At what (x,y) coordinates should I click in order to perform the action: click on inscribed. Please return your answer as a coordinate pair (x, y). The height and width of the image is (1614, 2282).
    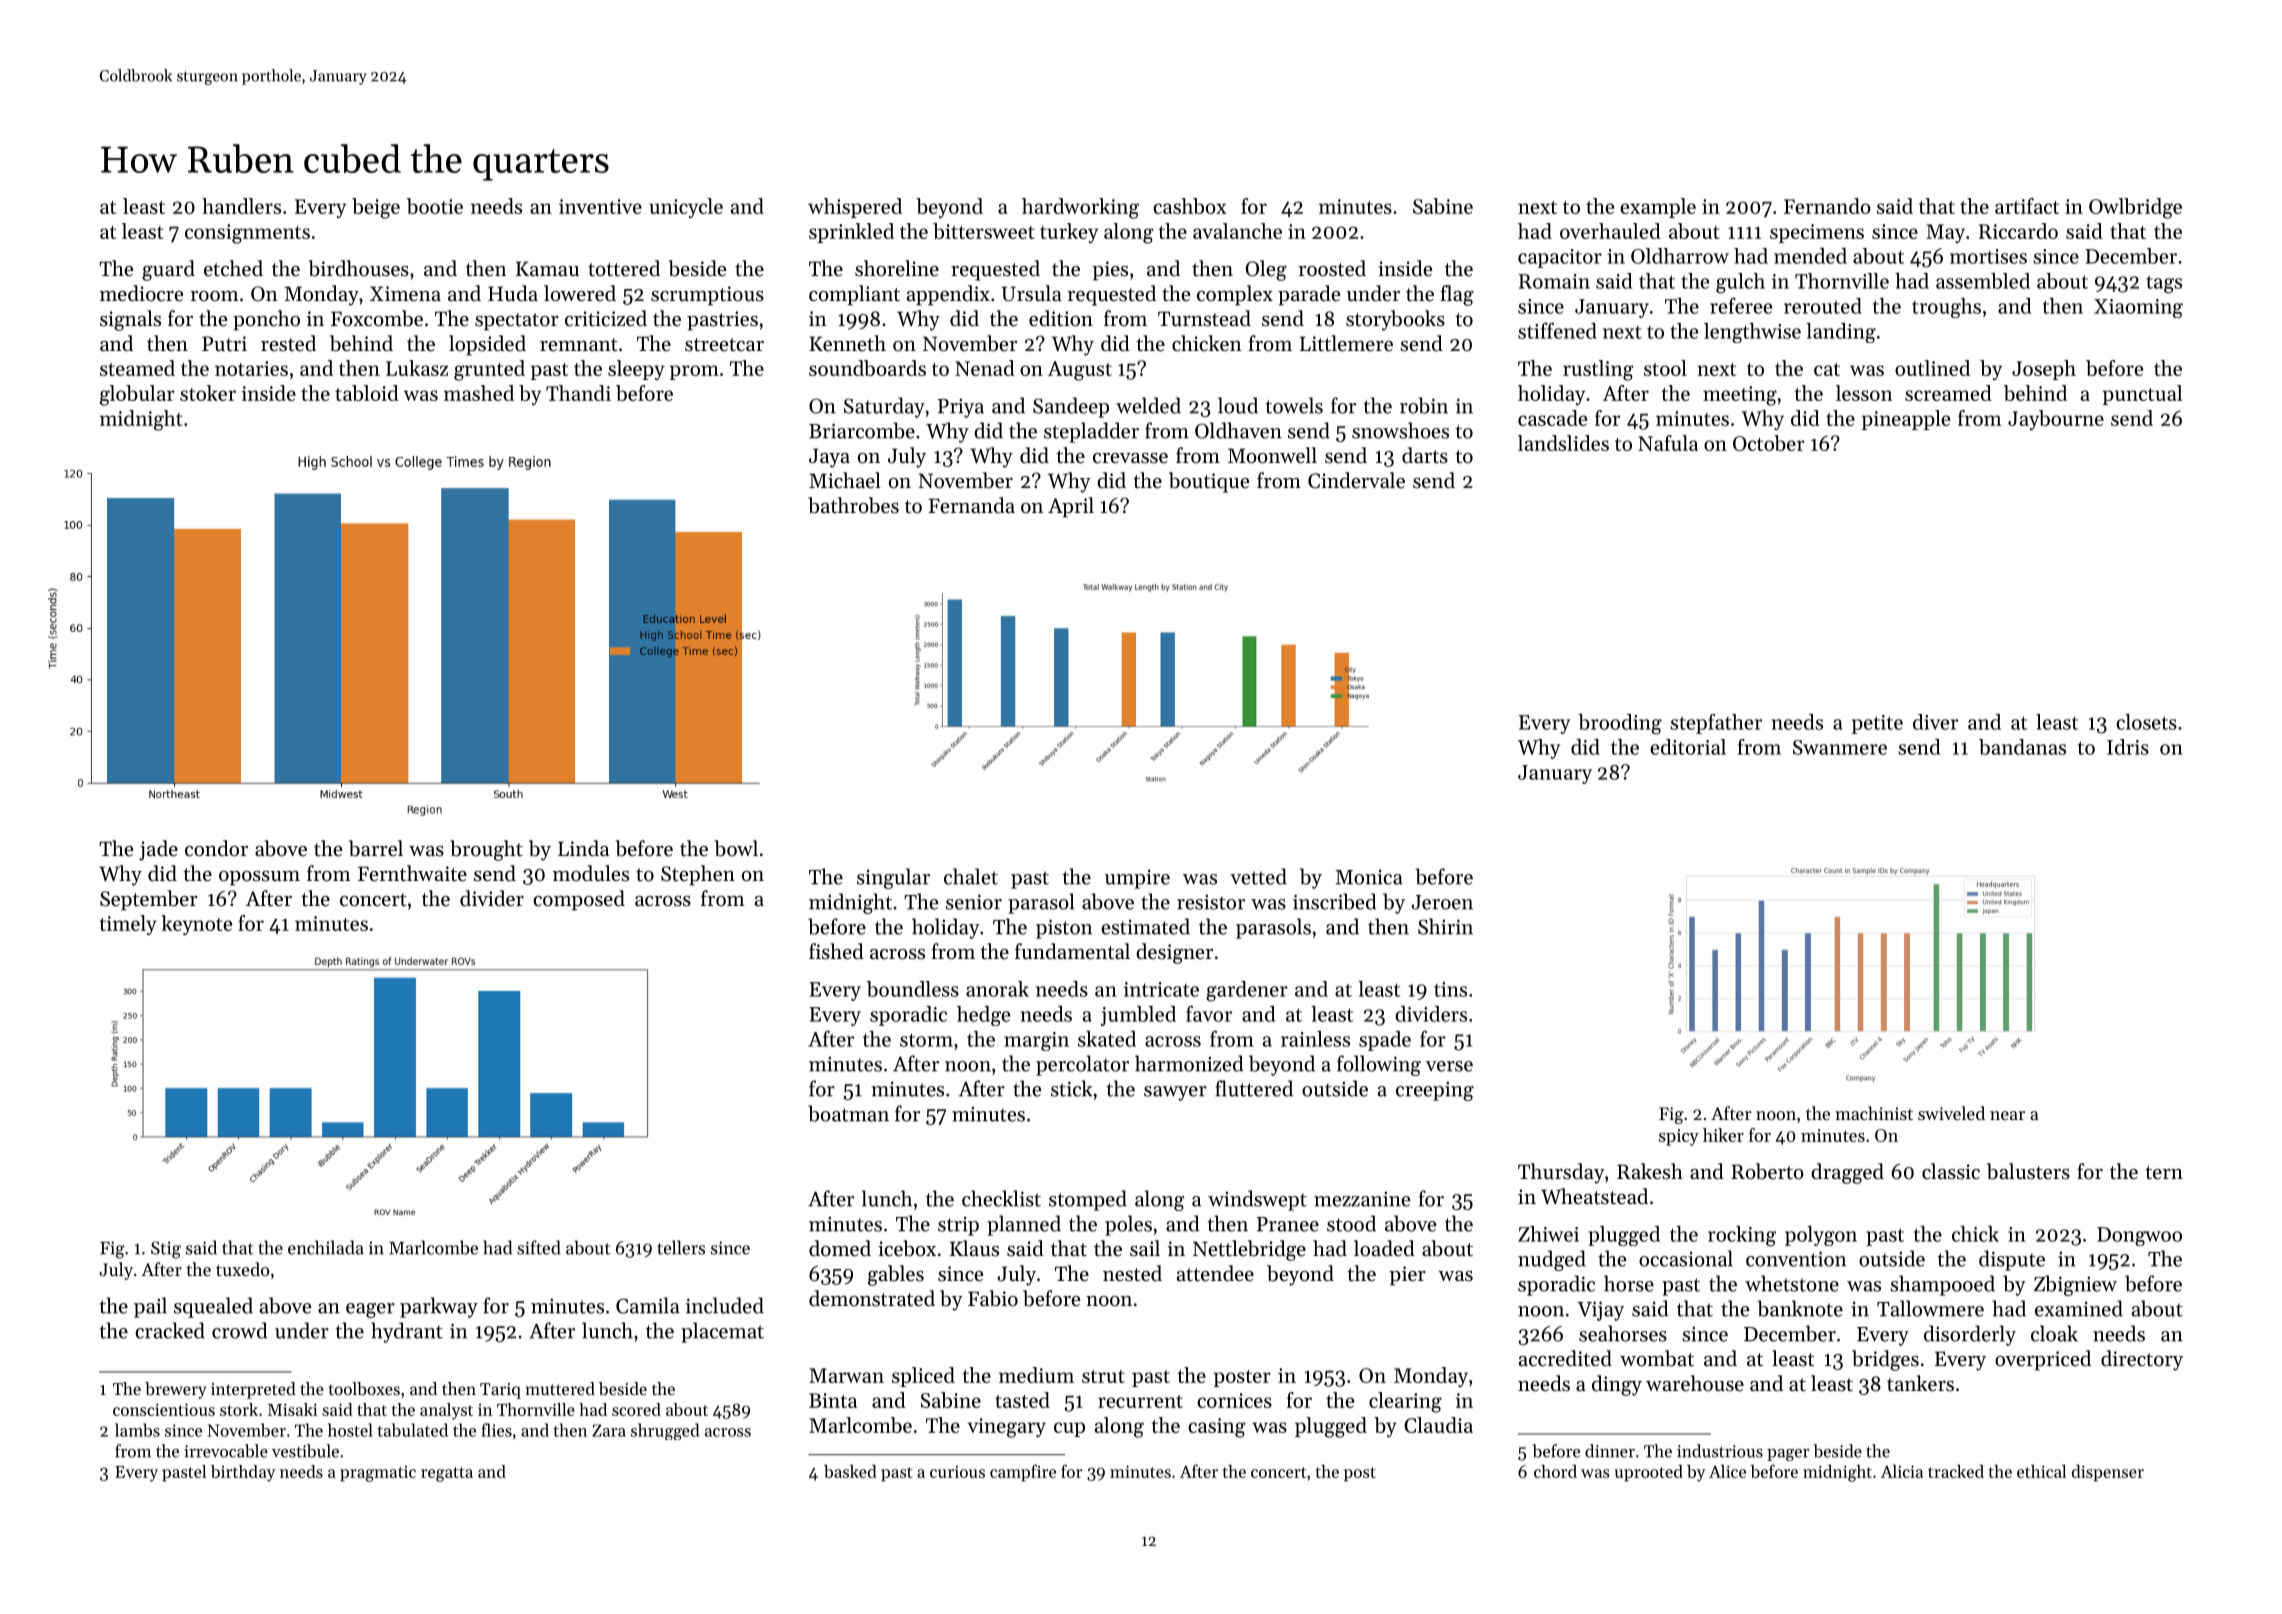
    Looking at the image, I should click on (1334, 901).
